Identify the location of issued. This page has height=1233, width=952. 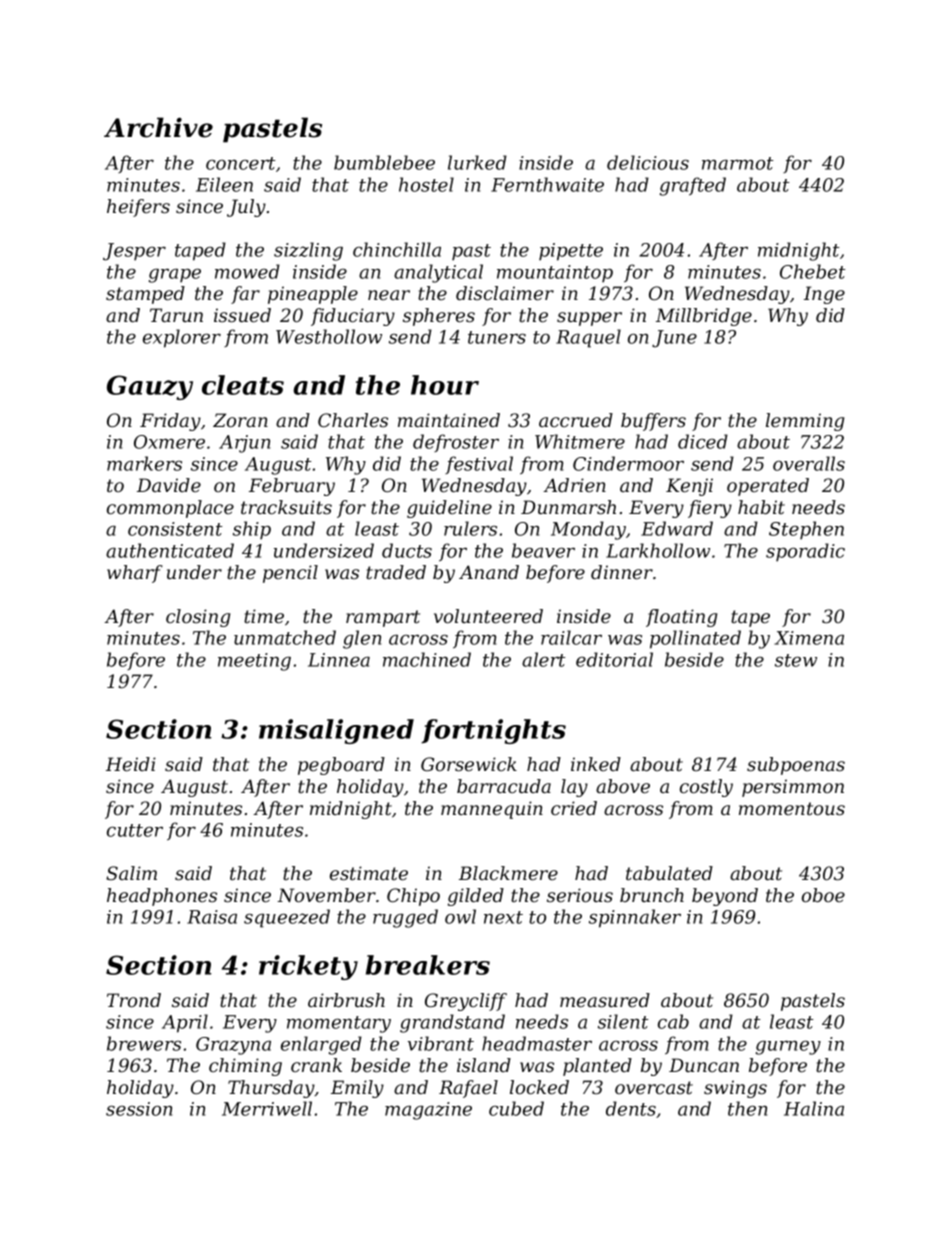
(242, 315).
